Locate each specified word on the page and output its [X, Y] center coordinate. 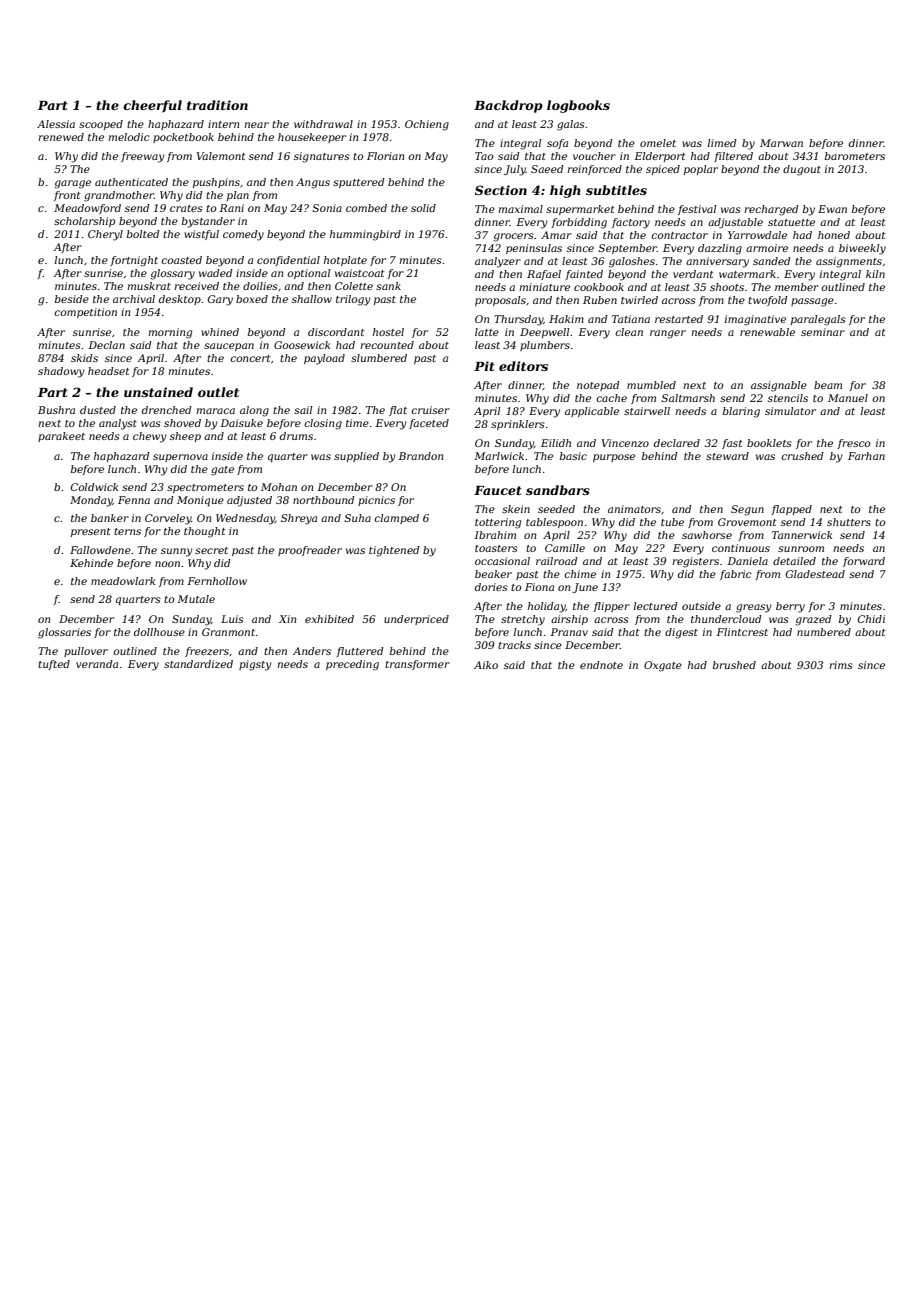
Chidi [871, 619]
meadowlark [123, 581]
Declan [106, 345]
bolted [143, 234]
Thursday [518, 320]
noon [167, 564]
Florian [385, 156]
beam [828, 385]
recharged [771, 210]
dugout [802, 170]
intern [223, 124]
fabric [736, 575]
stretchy [523, 620]
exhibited [329, 619]
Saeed [547, 169]
